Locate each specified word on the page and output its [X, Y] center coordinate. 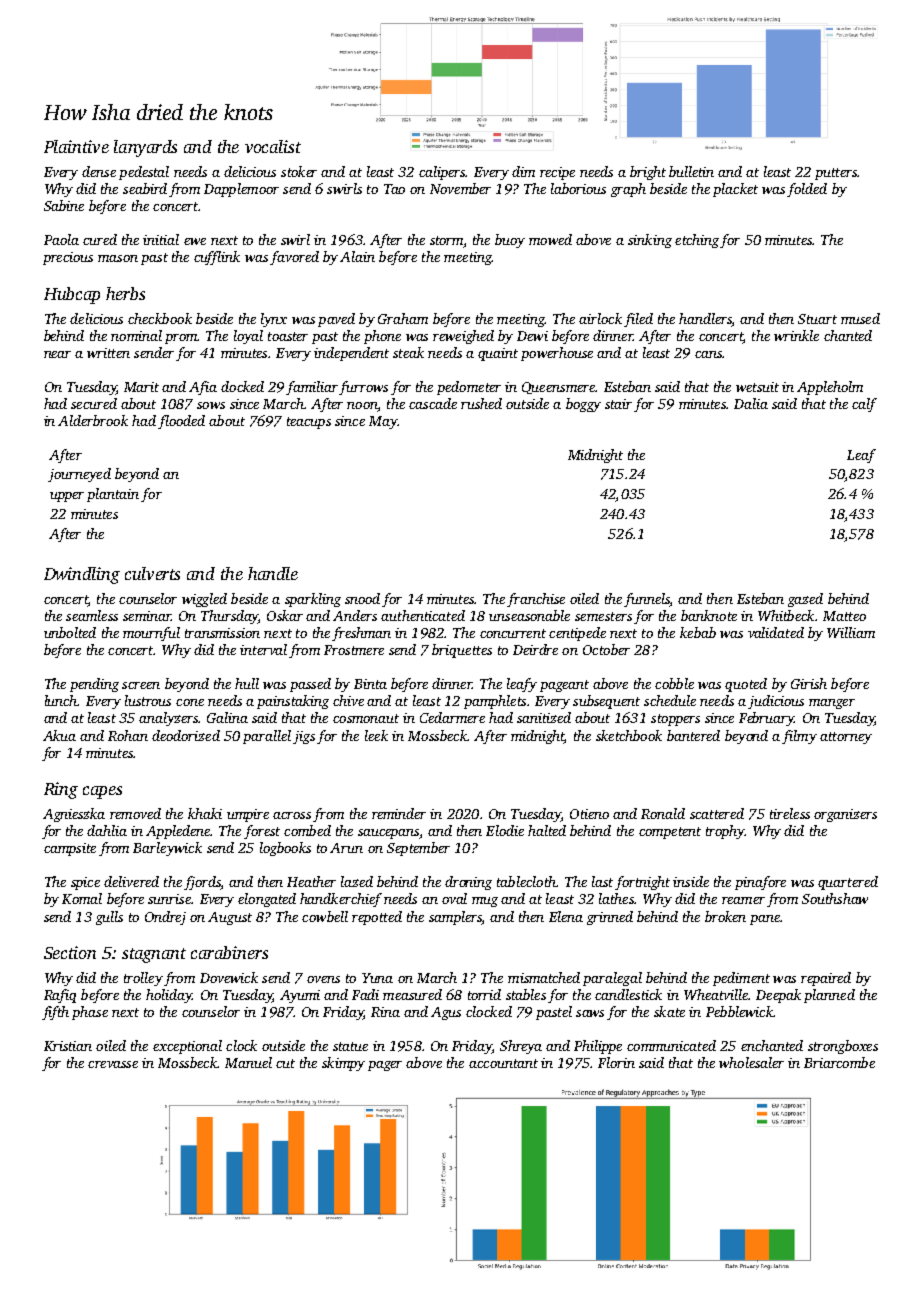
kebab [698, 632]
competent [670, 833]
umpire [248, 815]
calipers [442, 173]
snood [362, 598]
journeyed [79, 475]
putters [836, 174]
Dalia [751, 403]
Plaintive [76, 146]
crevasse [113, 1064]
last [602, 881]
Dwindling [82, 575]
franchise [536, 600]
